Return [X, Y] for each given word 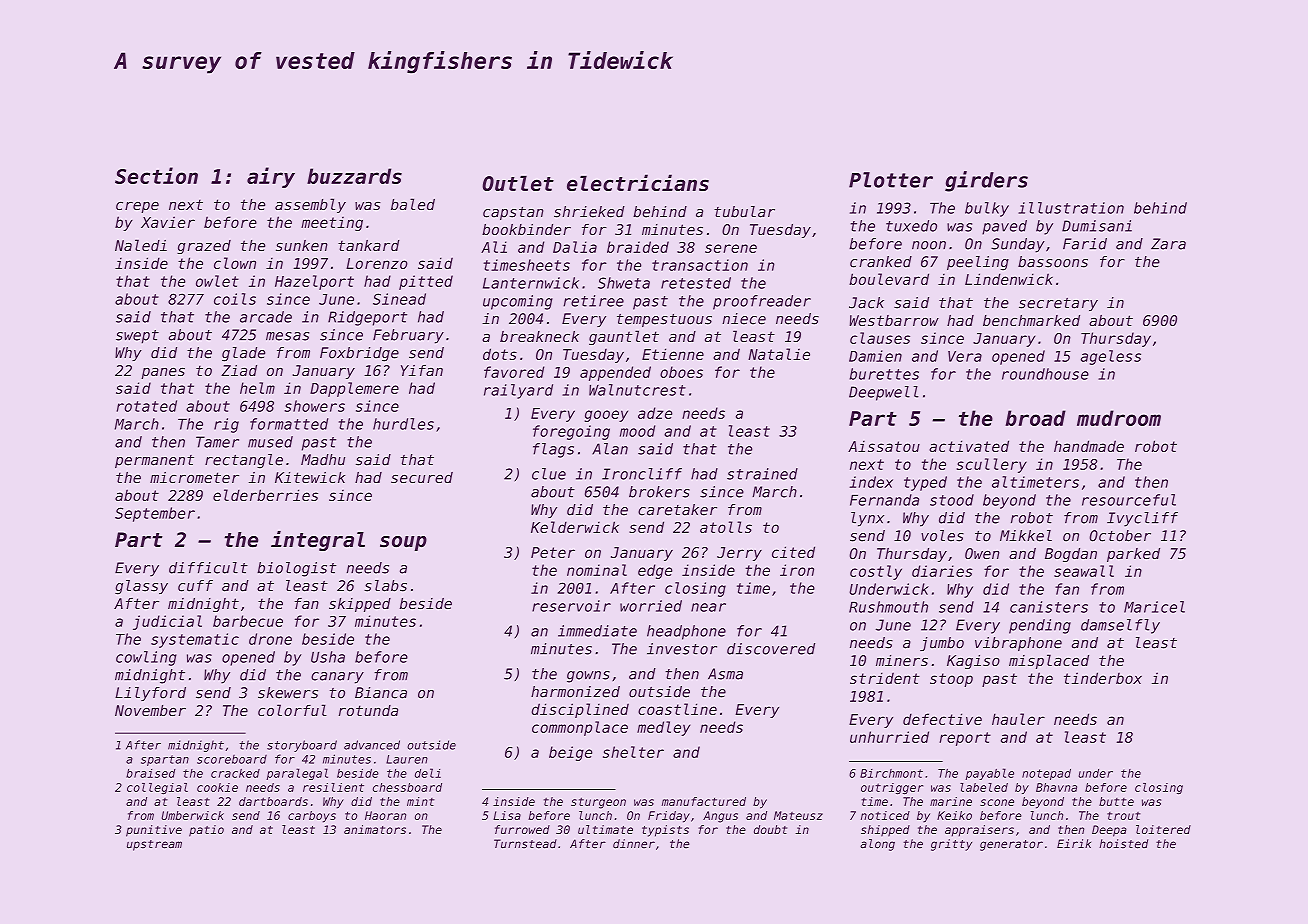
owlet [217, 281]
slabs [385, 586]
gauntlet [624, 337]
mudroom [1119, 418]
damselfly [1120, 626]
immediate [597, 631]
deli [428, 773]
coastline [677, 709]
